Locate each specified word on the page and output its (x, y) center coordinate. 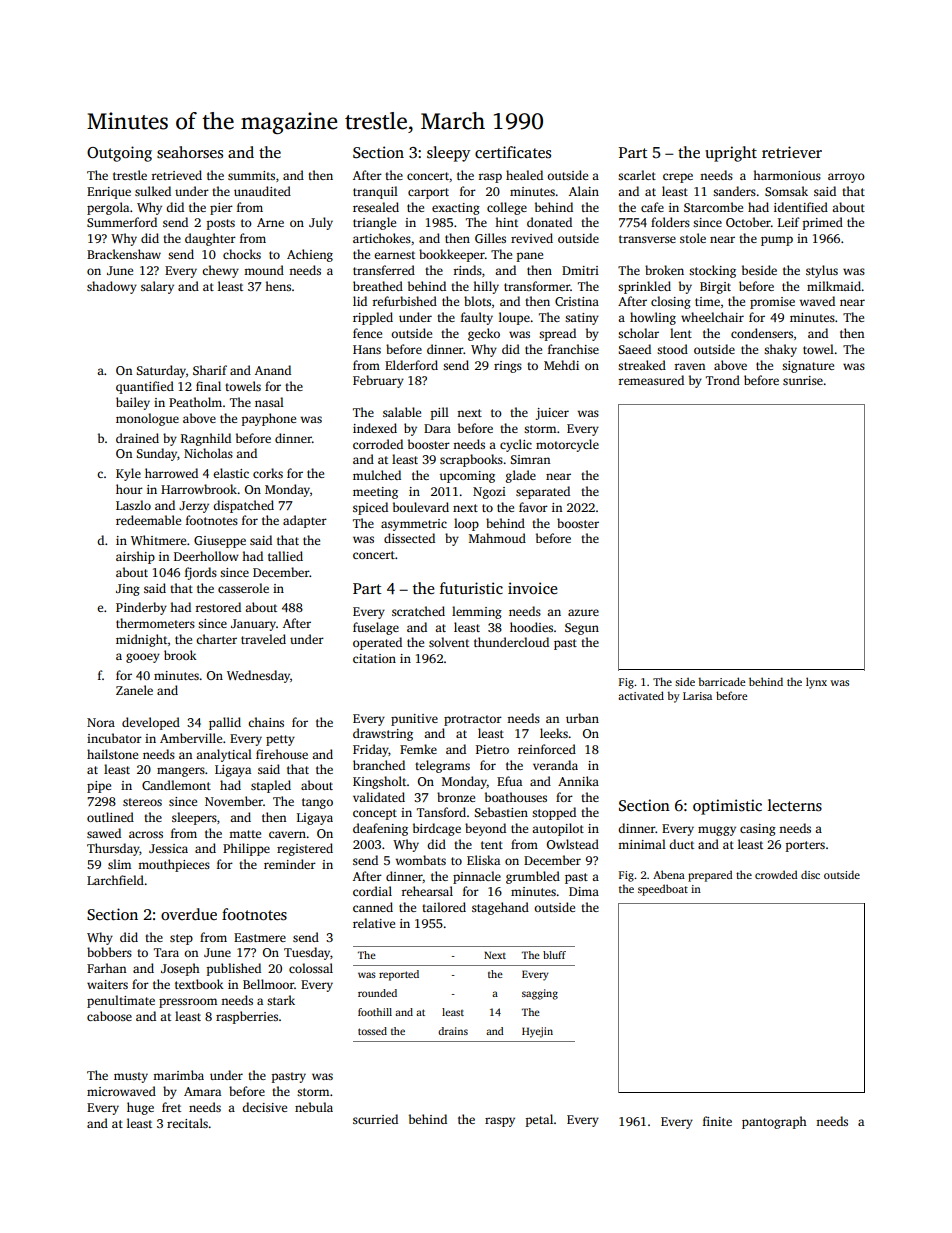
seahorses (190, 152)
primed (823, 223)
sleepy (448, 154)
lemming (477, 612)
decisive (264, 1107)
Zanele (134, 690)
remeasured (651, 380)
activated (641, 695)
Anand (273, 370)
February (378, 381)
